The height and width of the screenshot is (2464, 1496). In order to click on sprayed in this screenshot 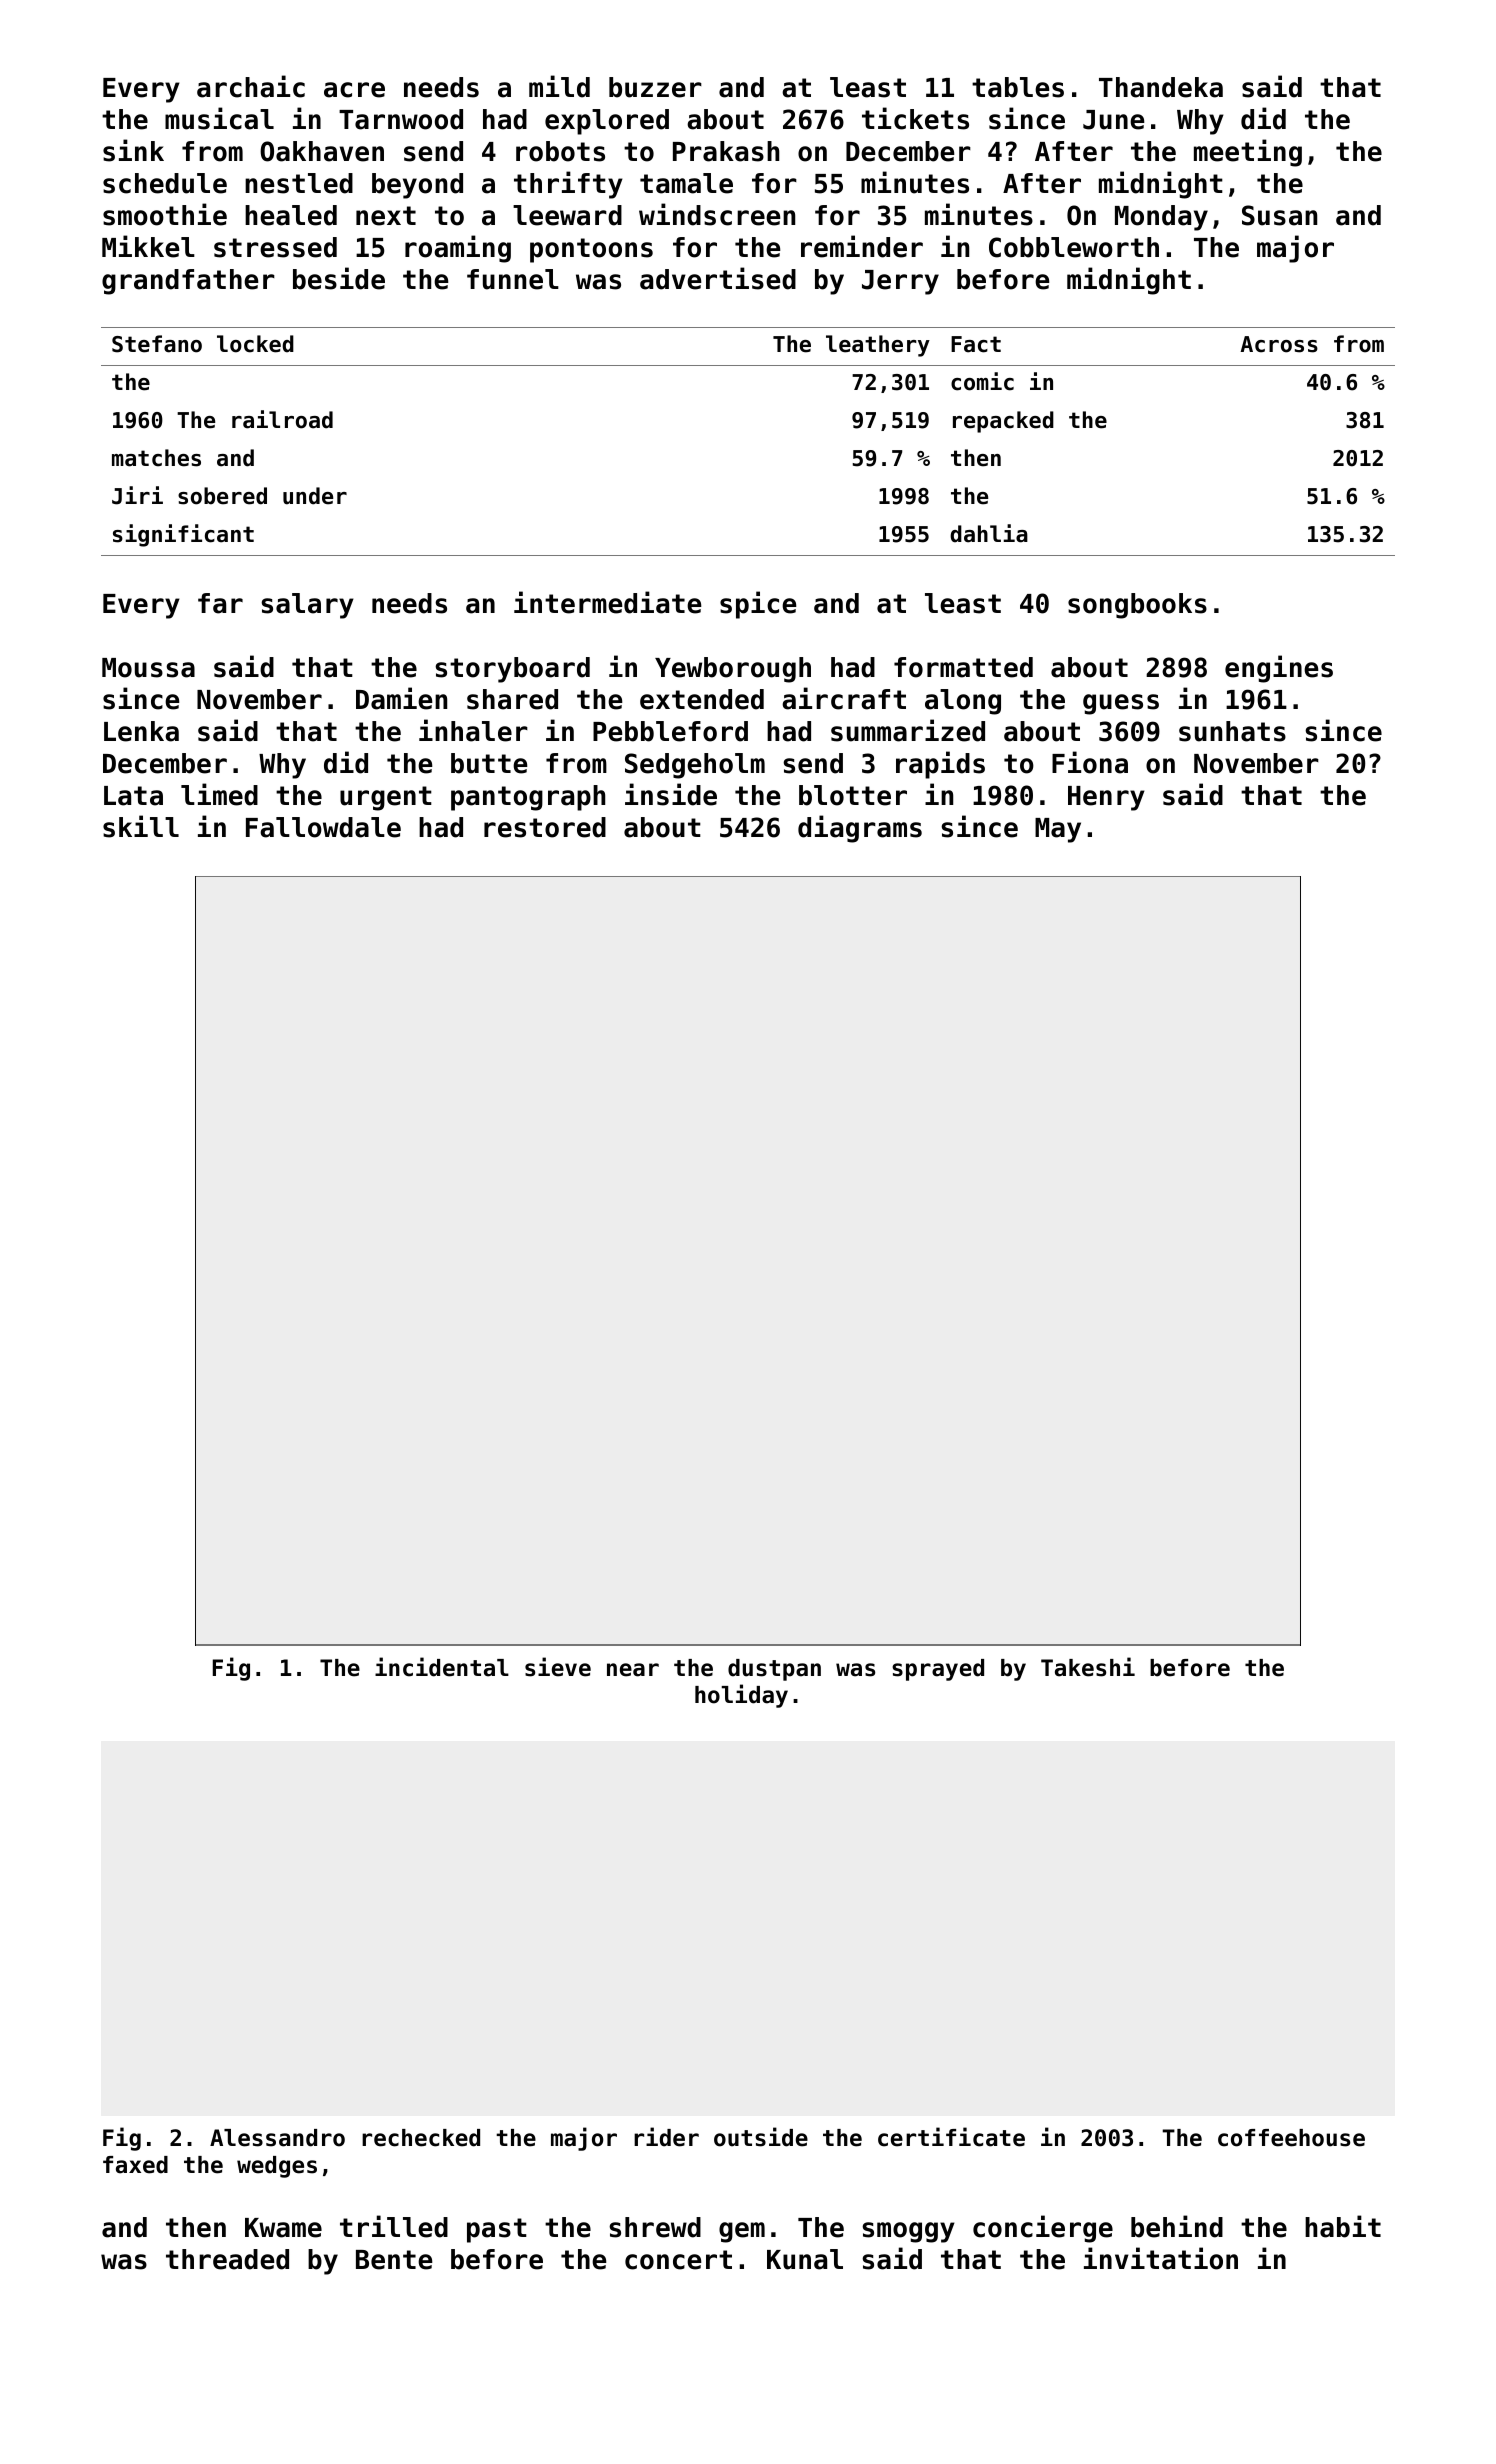, I will do `click(938, 1670)`.
